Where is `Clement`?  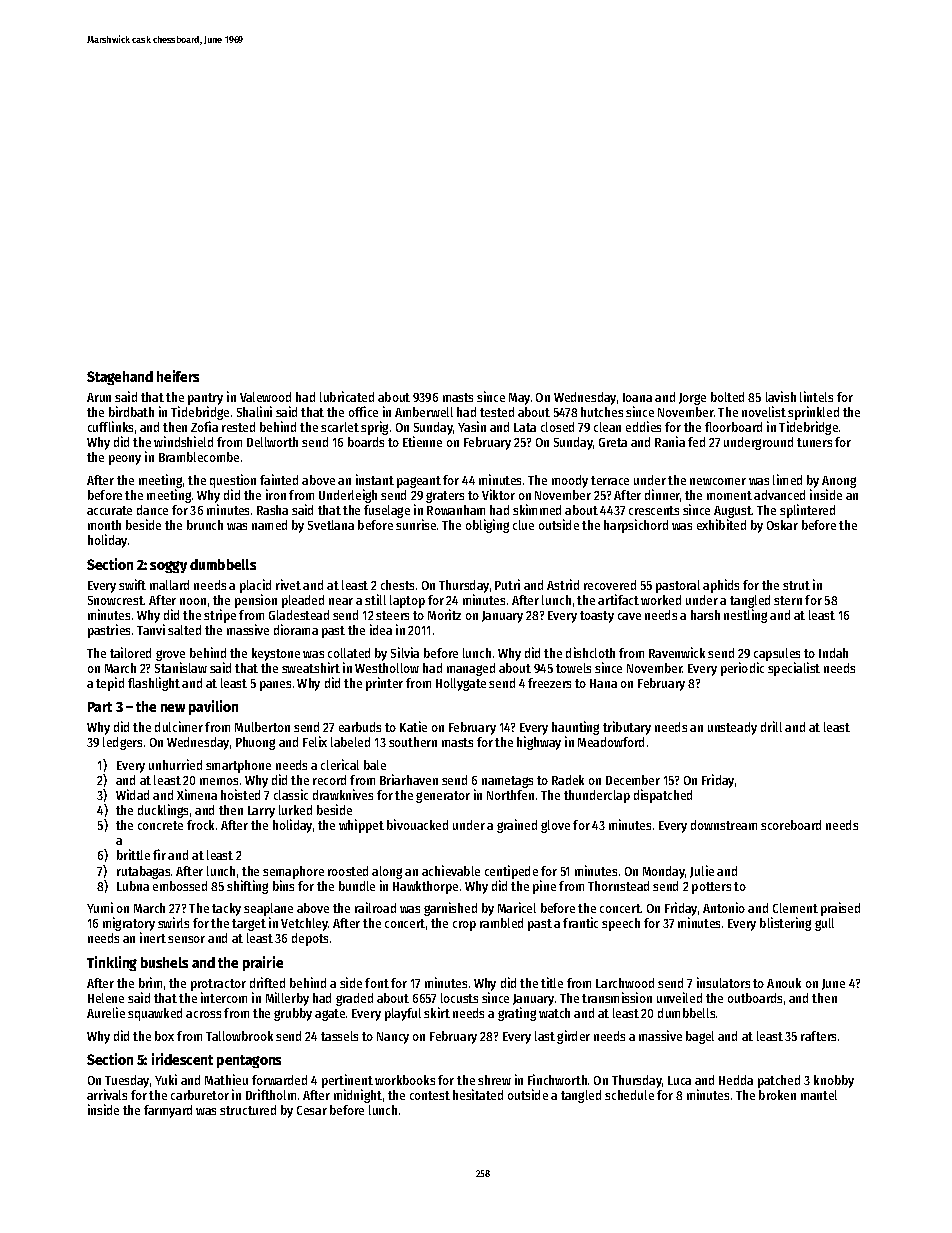 Clement is located at coordinates (795, 908).
